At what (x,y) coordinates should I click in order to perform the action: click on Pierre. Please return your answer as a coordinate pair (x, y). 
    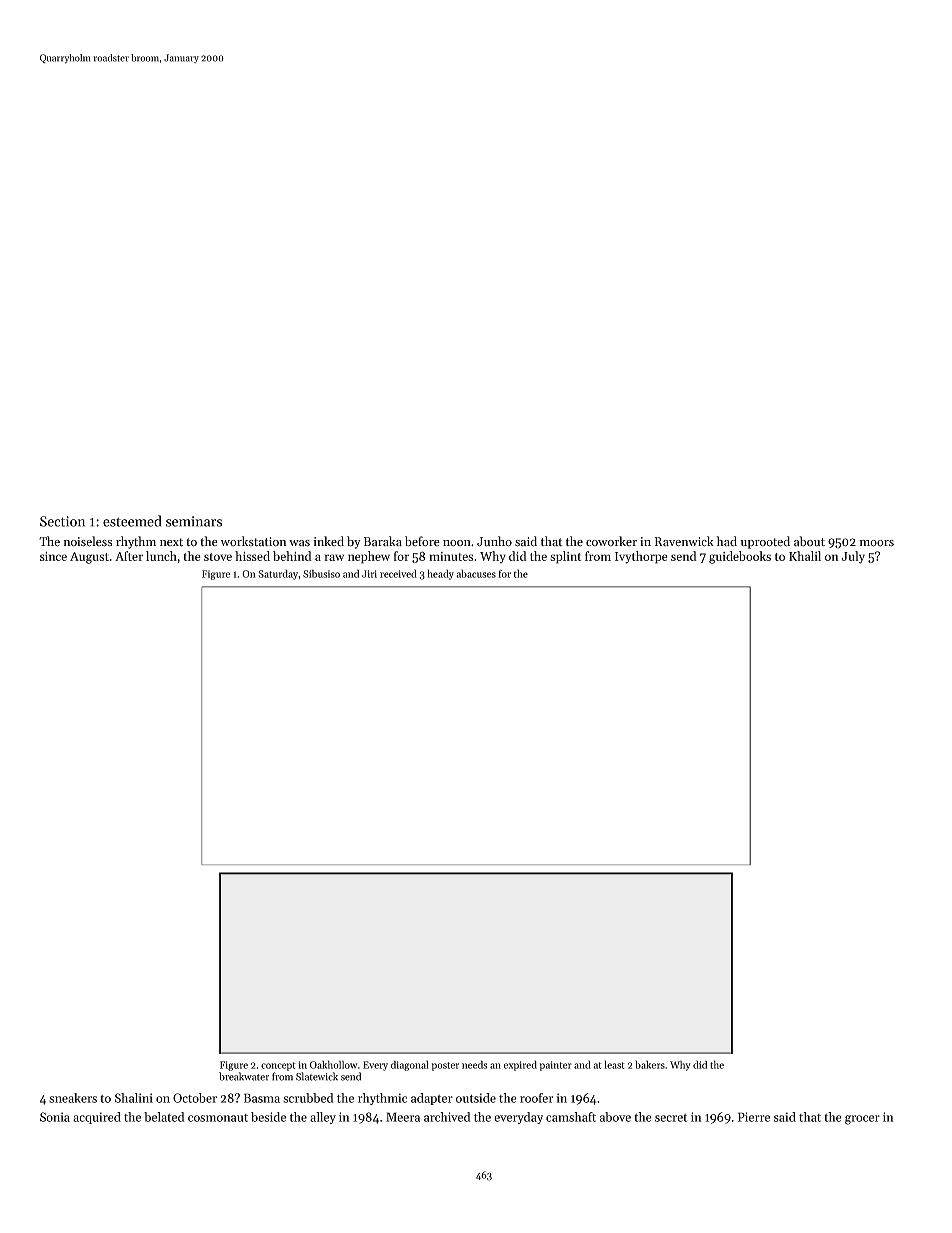
    Looking at the image, I should click on (754, 1117).
